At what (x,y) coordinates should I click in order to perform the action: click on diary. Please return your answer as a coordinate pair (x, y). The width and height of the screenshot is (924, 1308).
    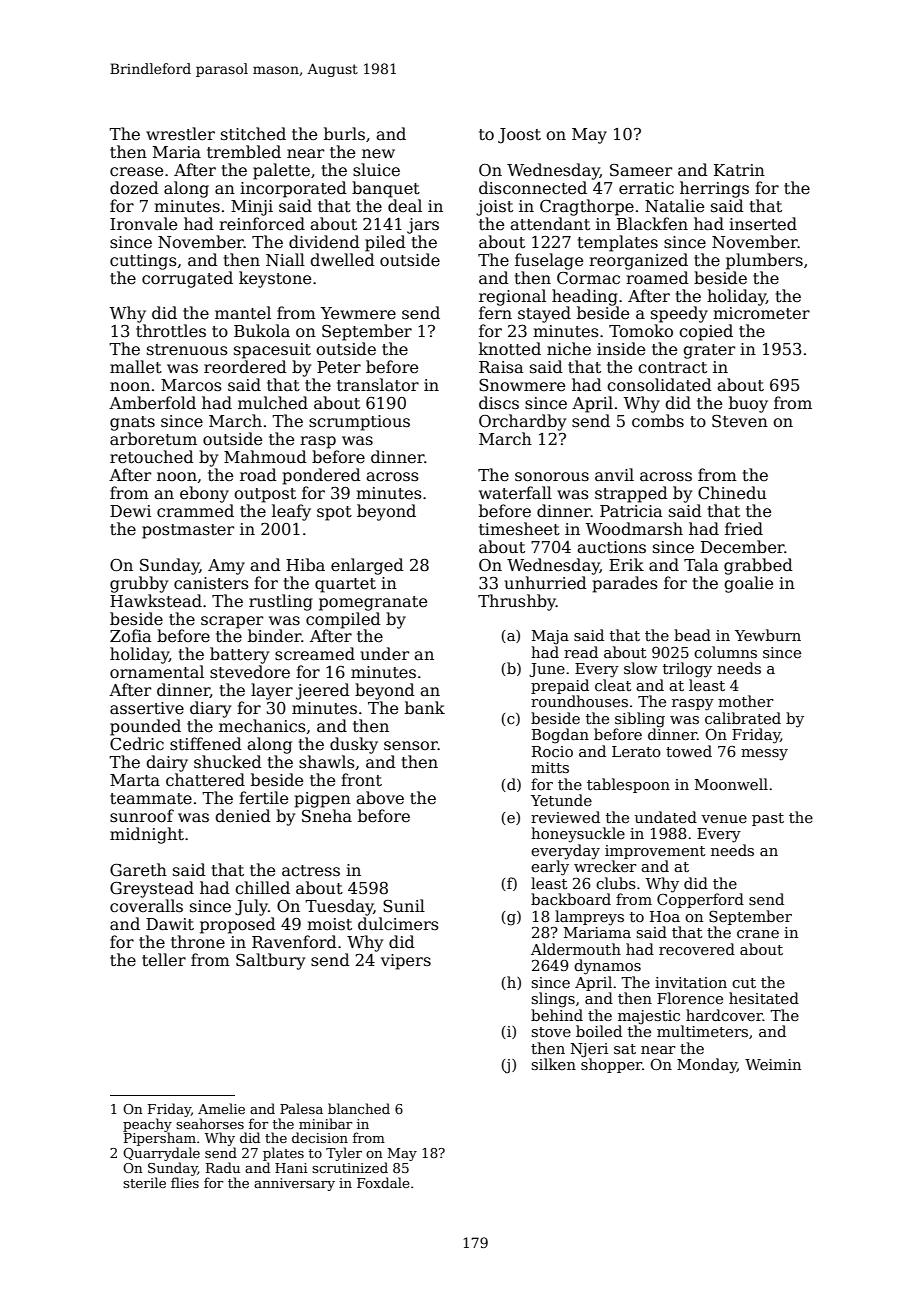
    Looking at the image, I should click on (210, 709).
